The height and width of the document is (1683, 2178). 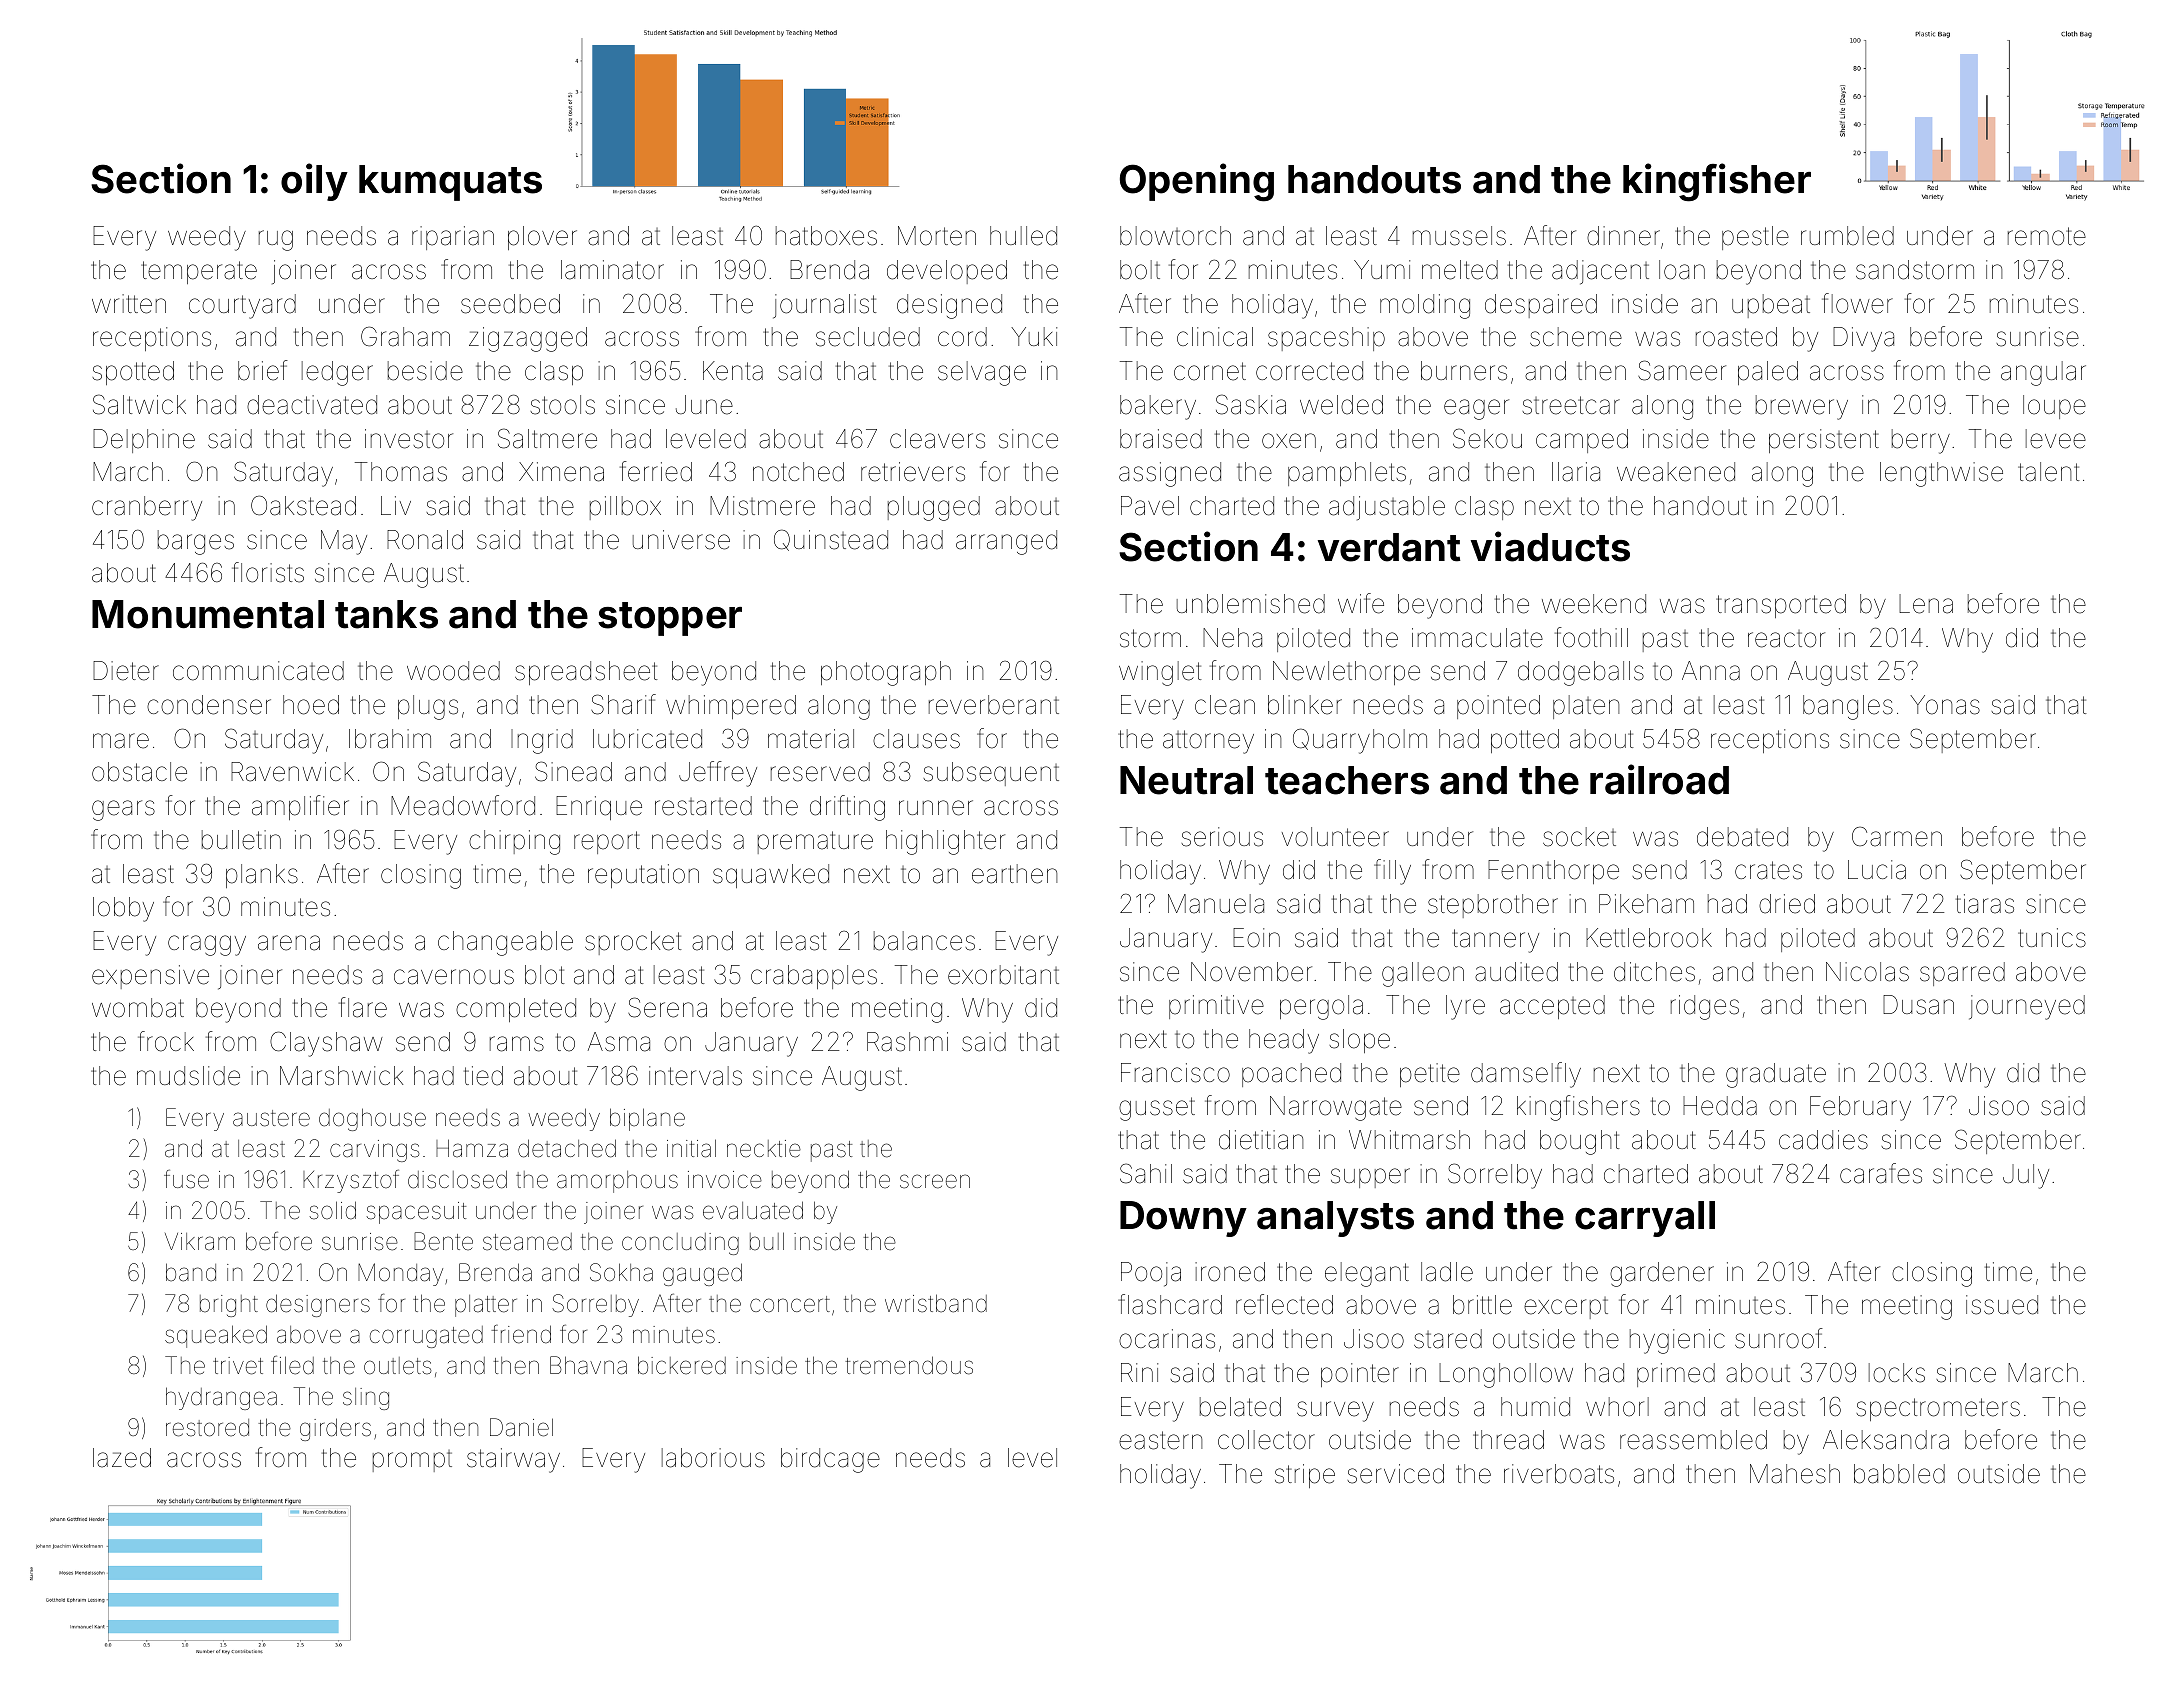 What do you see at coordinates (1170, 474) in the document?
I see `assigned` at bounding box center [1170, 474].
